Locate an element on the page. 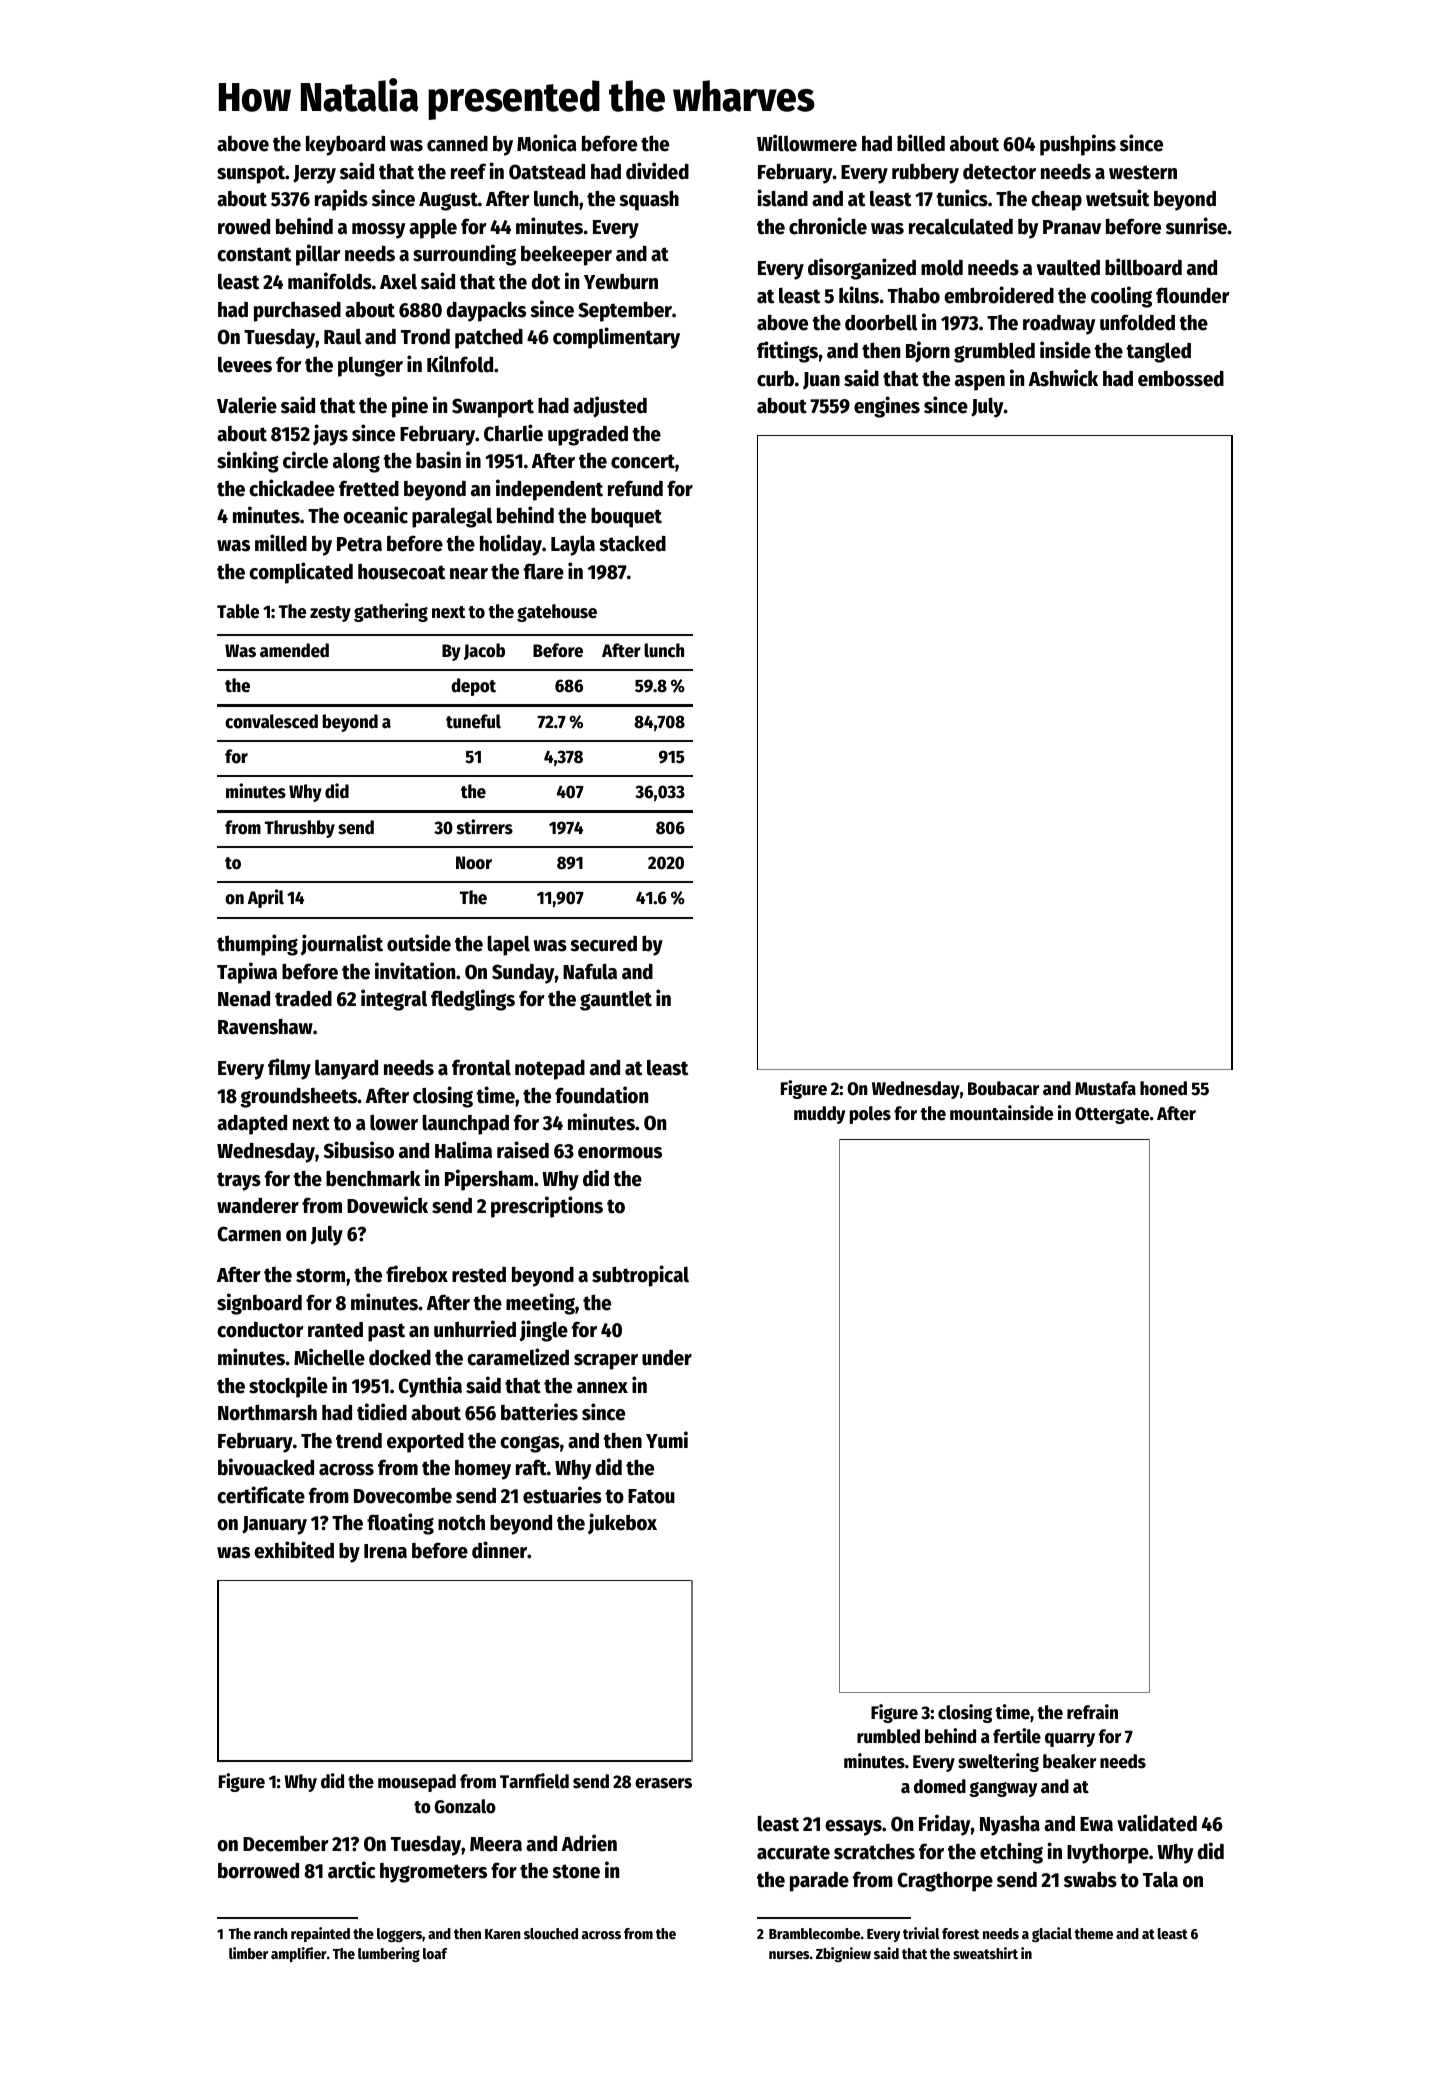 The width and height of the image is (1450, 2100). embossed is located at coordinates (1181, 378).
